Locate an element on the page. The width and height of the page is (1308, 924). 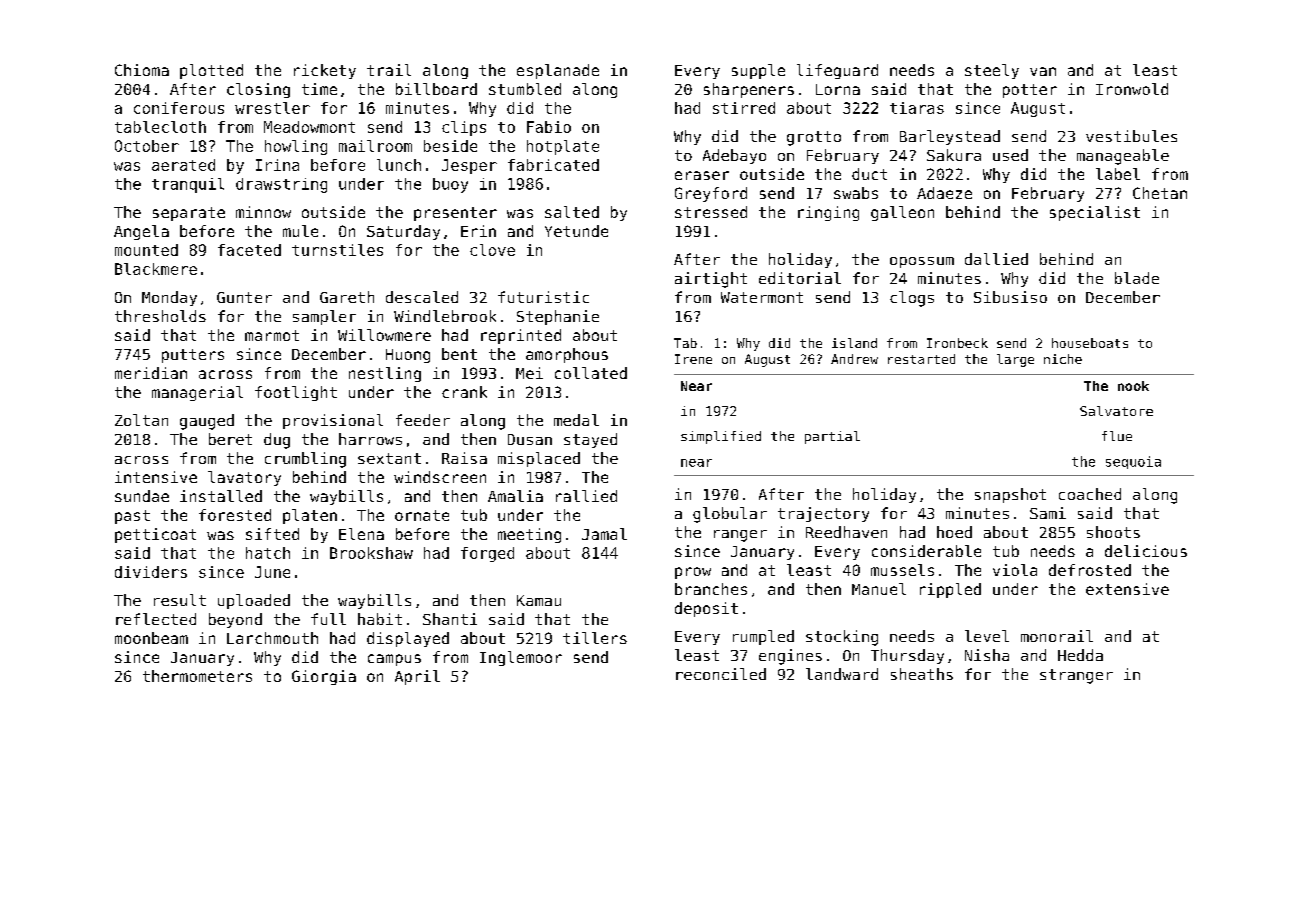
Giorgia is located at coordinates (324, 677).
